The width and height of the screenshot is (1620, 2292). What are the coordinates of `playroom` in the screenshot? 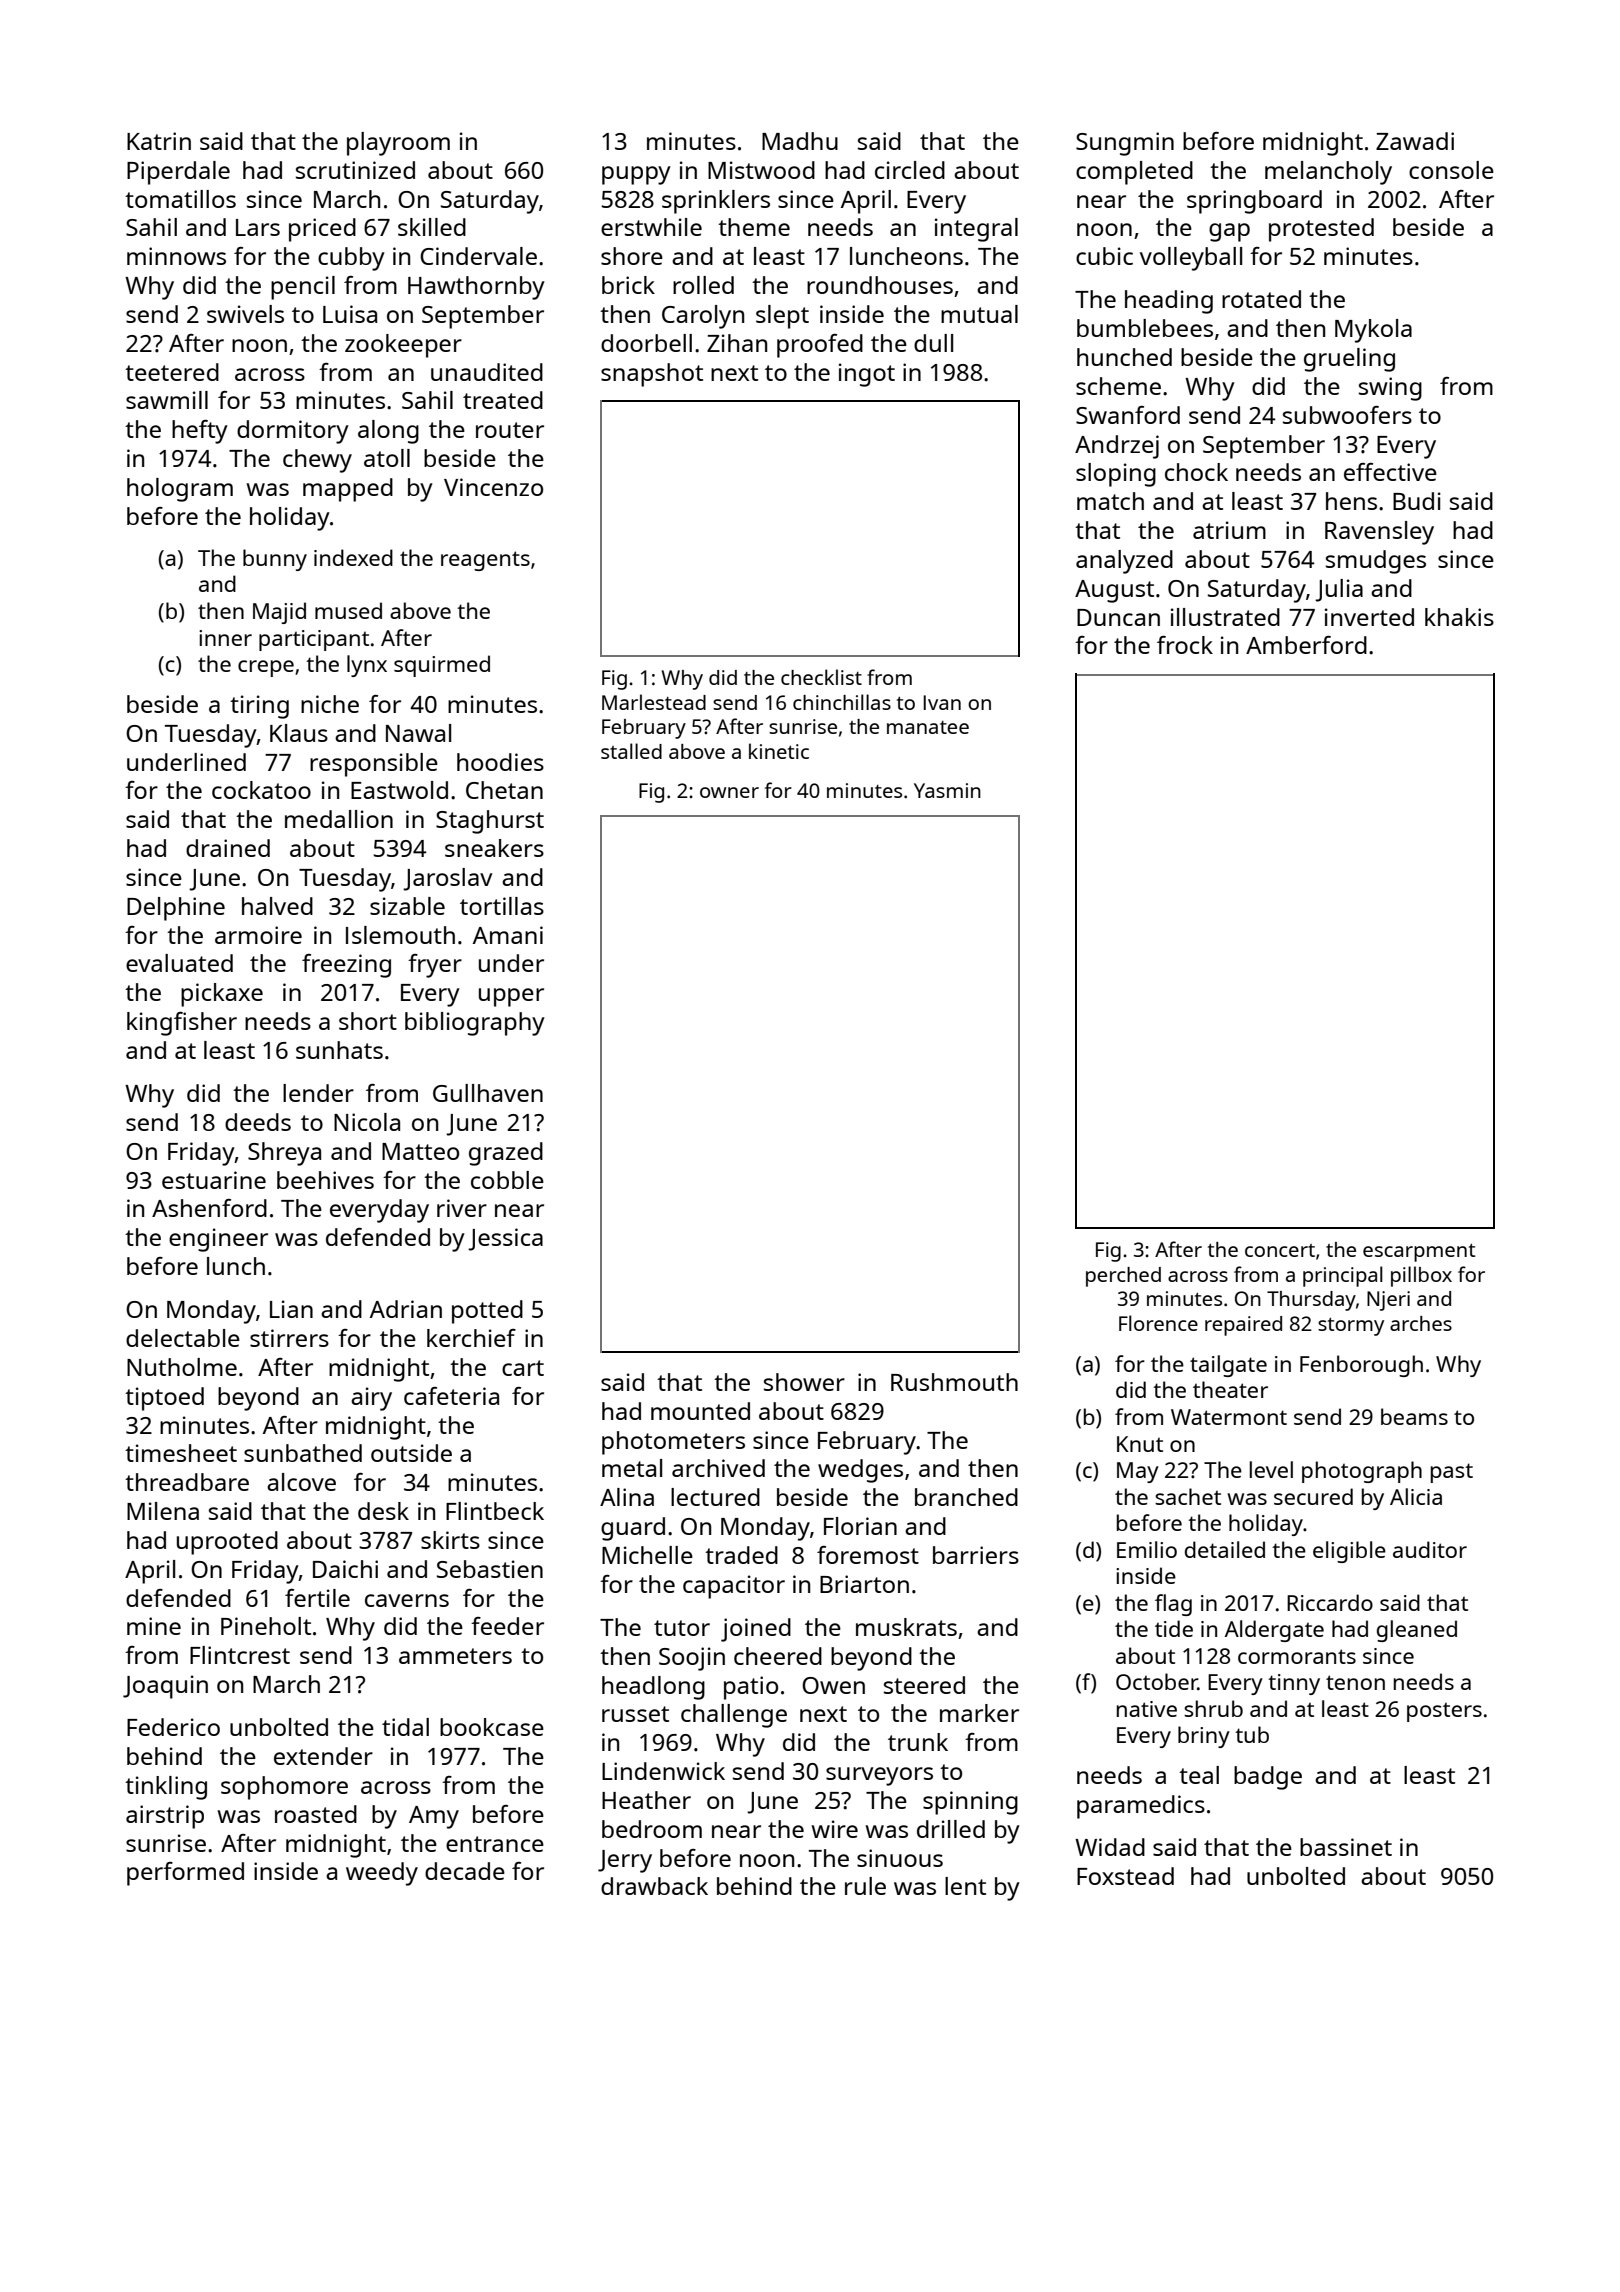 It's located at (398, 144).
